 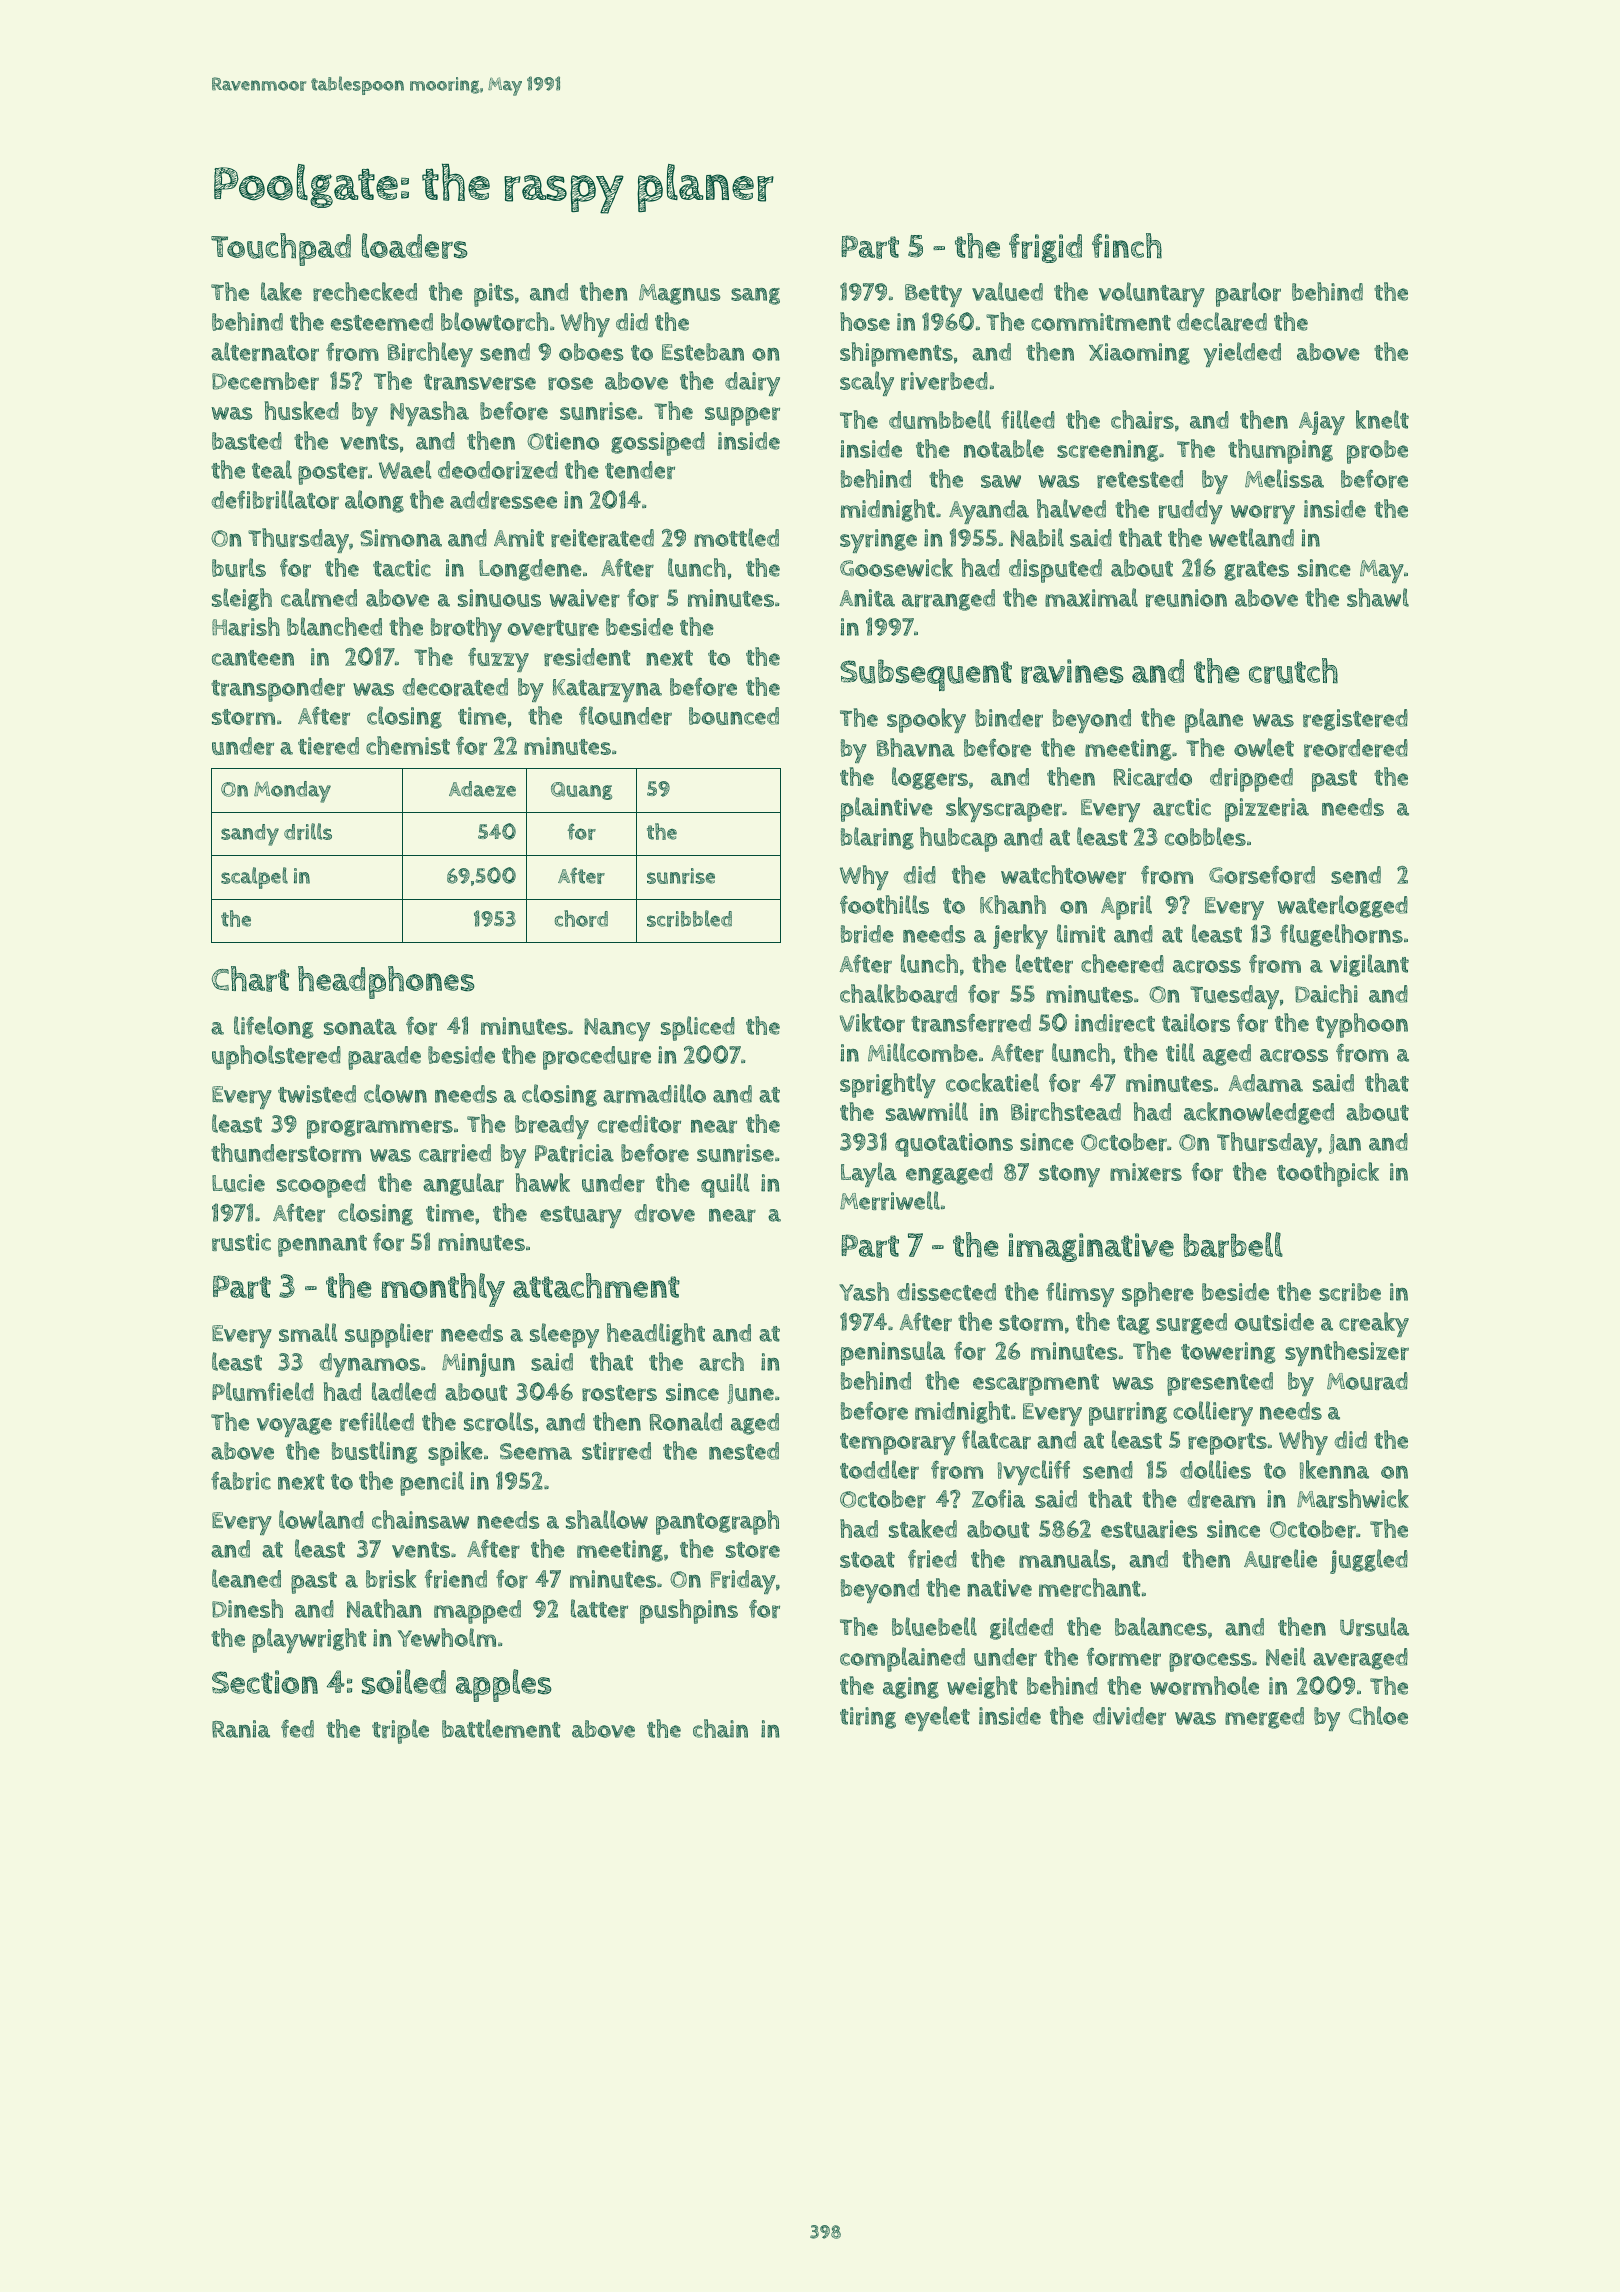 I want to click on Lucie, so click(x=238, y=1183).
